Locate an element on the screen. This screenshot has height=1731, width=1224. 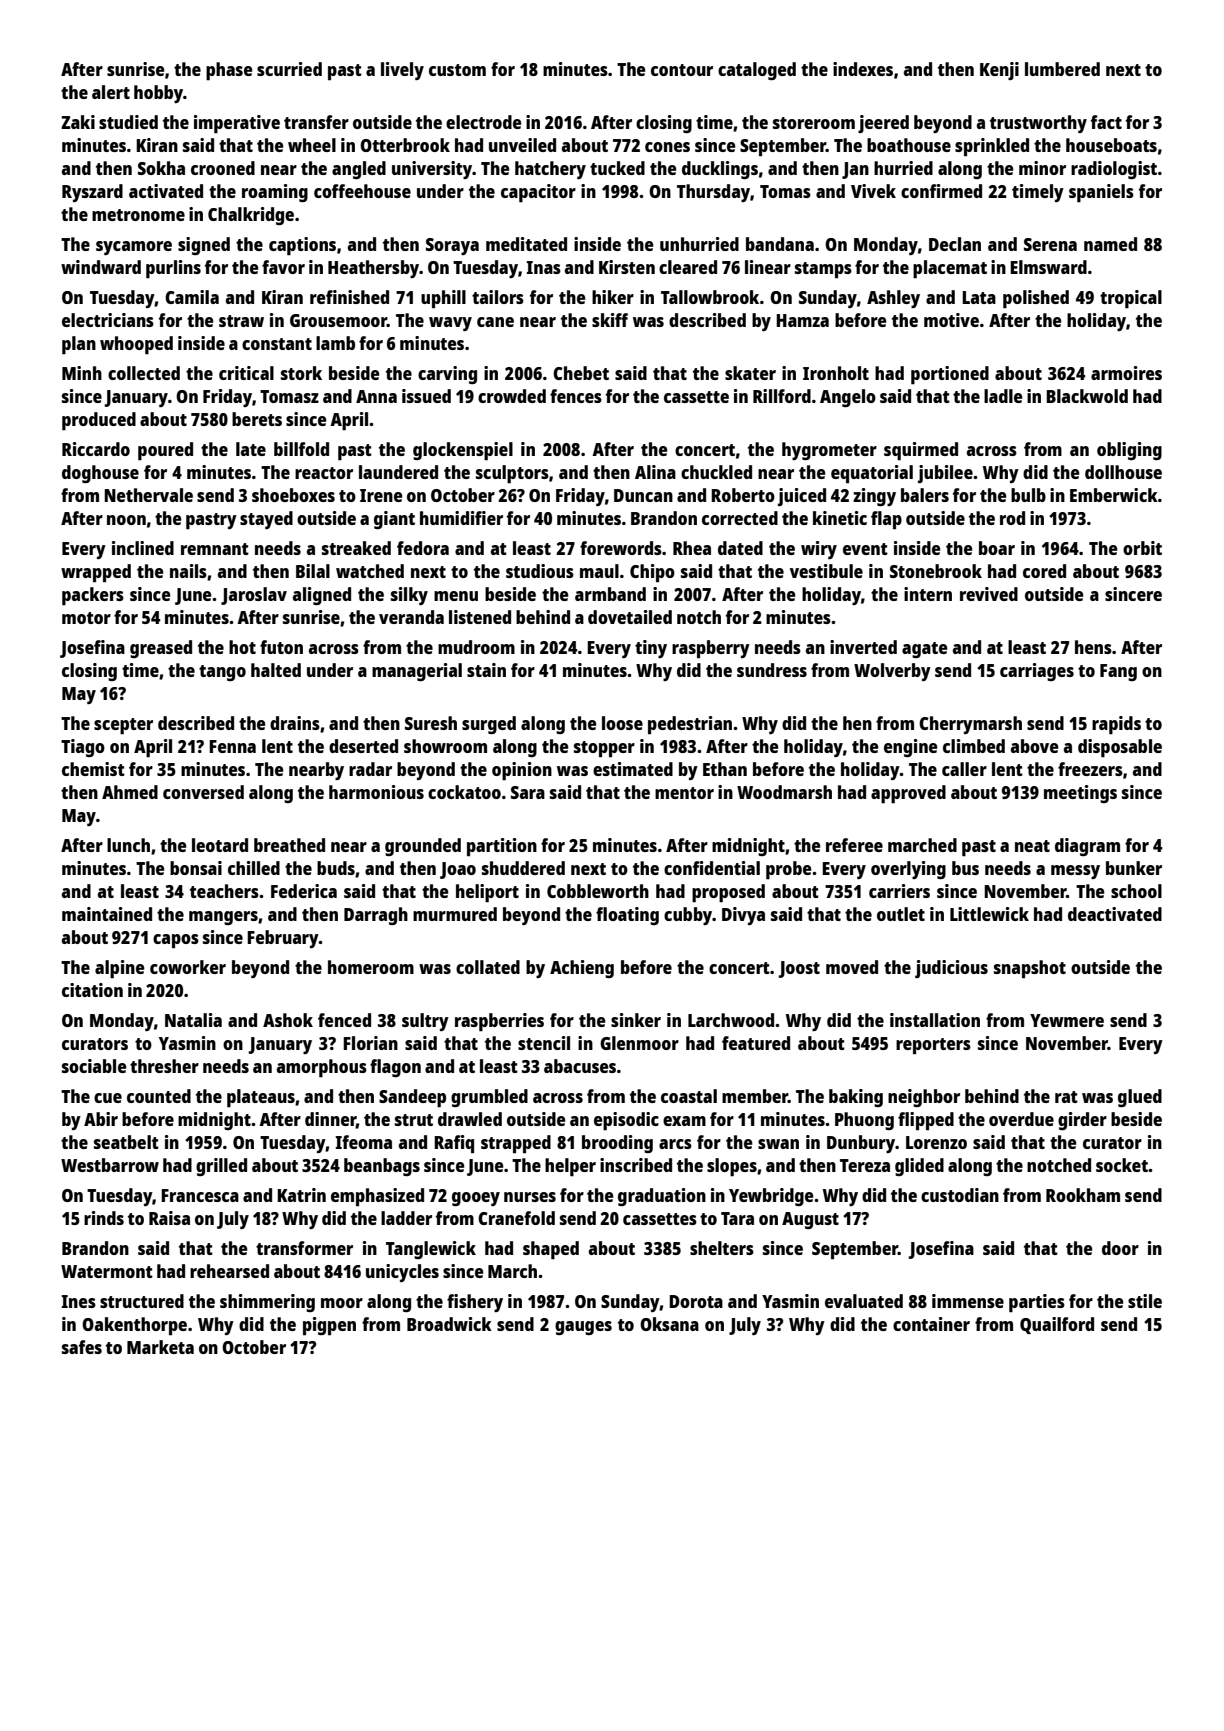
named is located at coordinates (1110, 244).
